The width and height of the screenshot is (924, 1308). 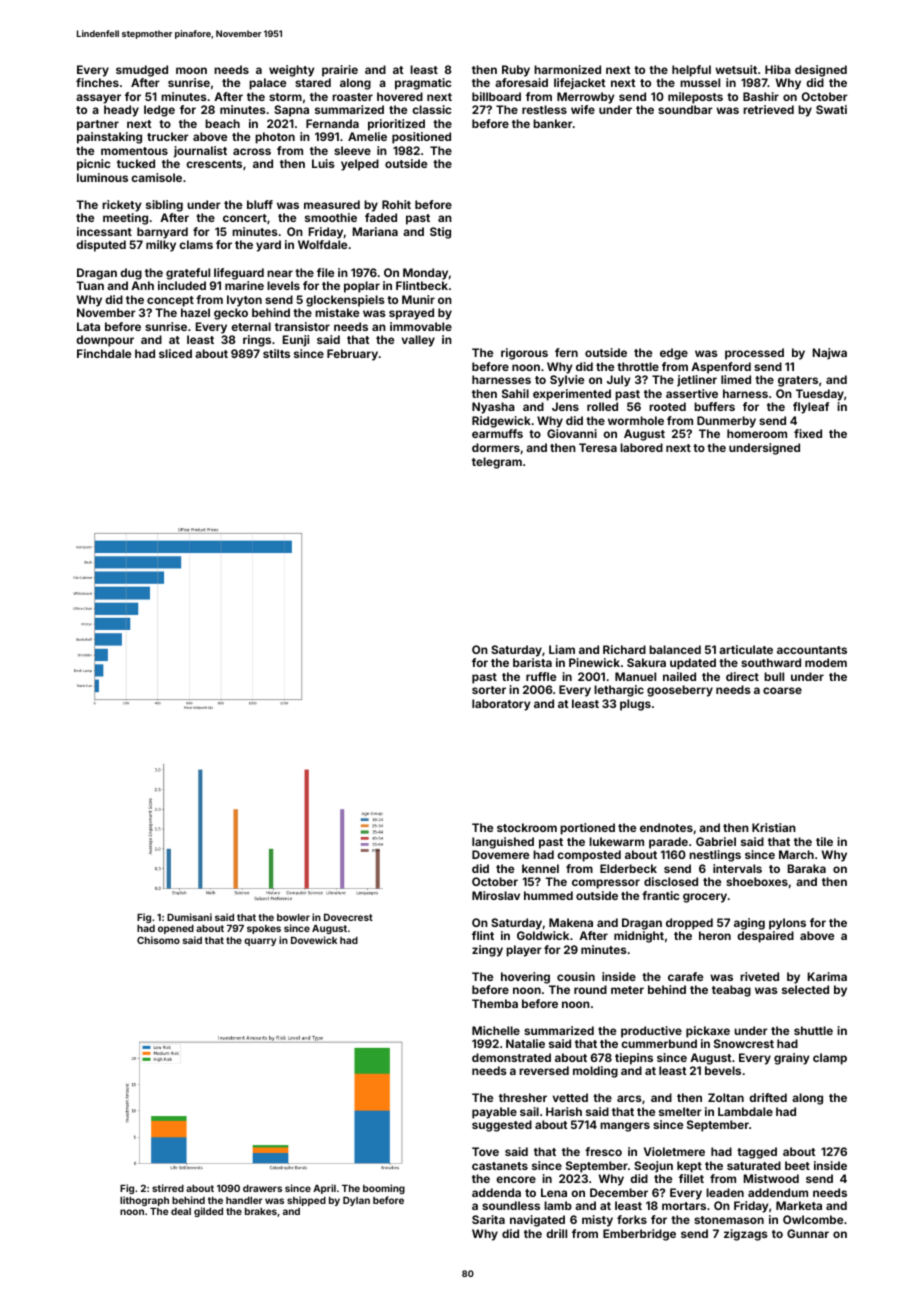 What do you see at coordinates (176, 929) in the screenshot?
I see `opened` at bounding box center [176, 929].
